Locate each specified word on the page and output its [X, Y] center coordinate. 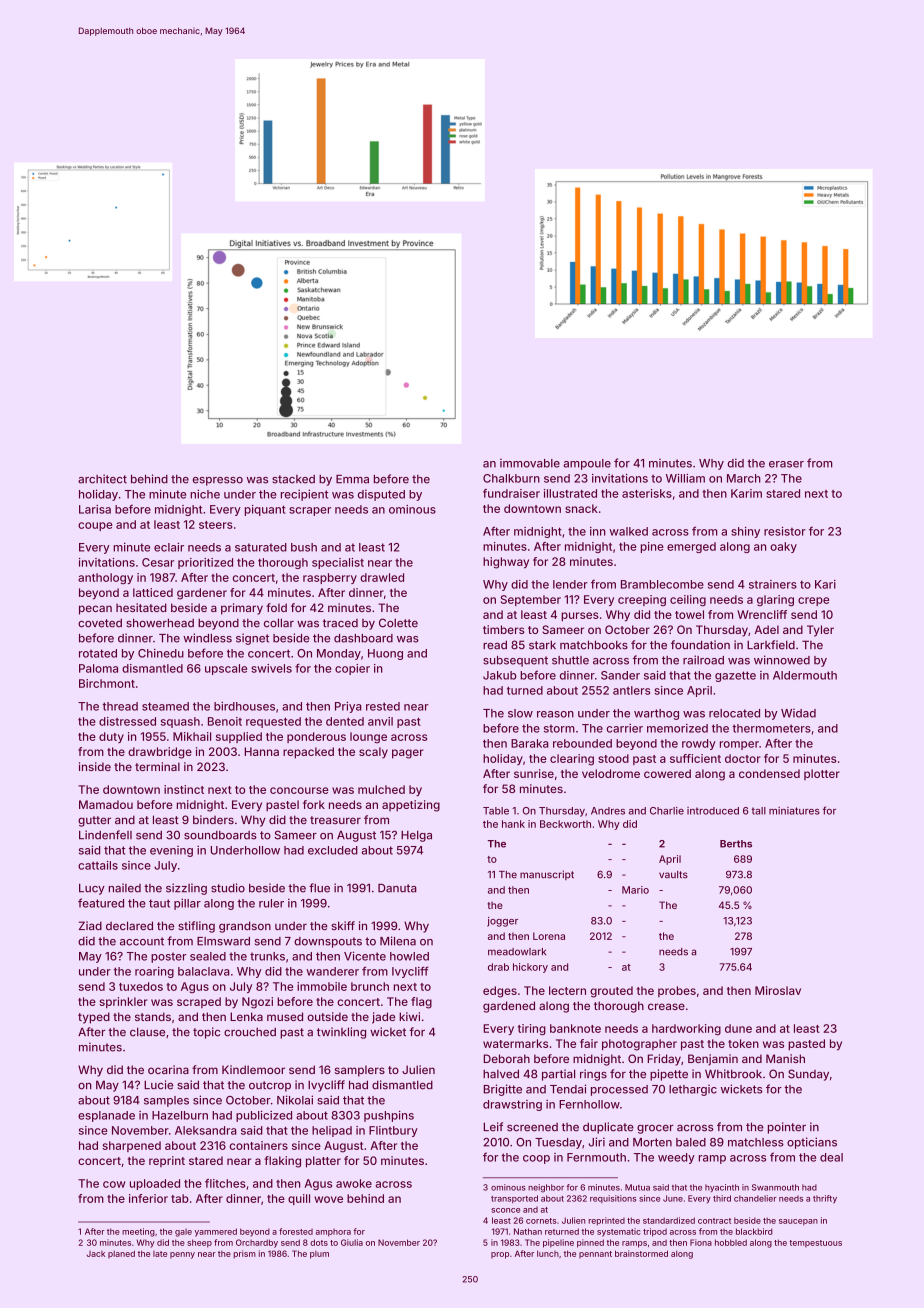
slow [520, 713]
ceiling [688, 601]
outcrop [270, 1086]
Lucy [92, 889]
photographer [639, 1045]
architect [102, 479]
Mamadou [106, 804]
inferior [148, 1198]
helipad [332, 1131]
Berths [736, 844]
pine [652, 547]
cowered [667, 773]
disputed [381, 495]
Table [496, 811]
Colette [398, 623]
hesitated [141, 607]
